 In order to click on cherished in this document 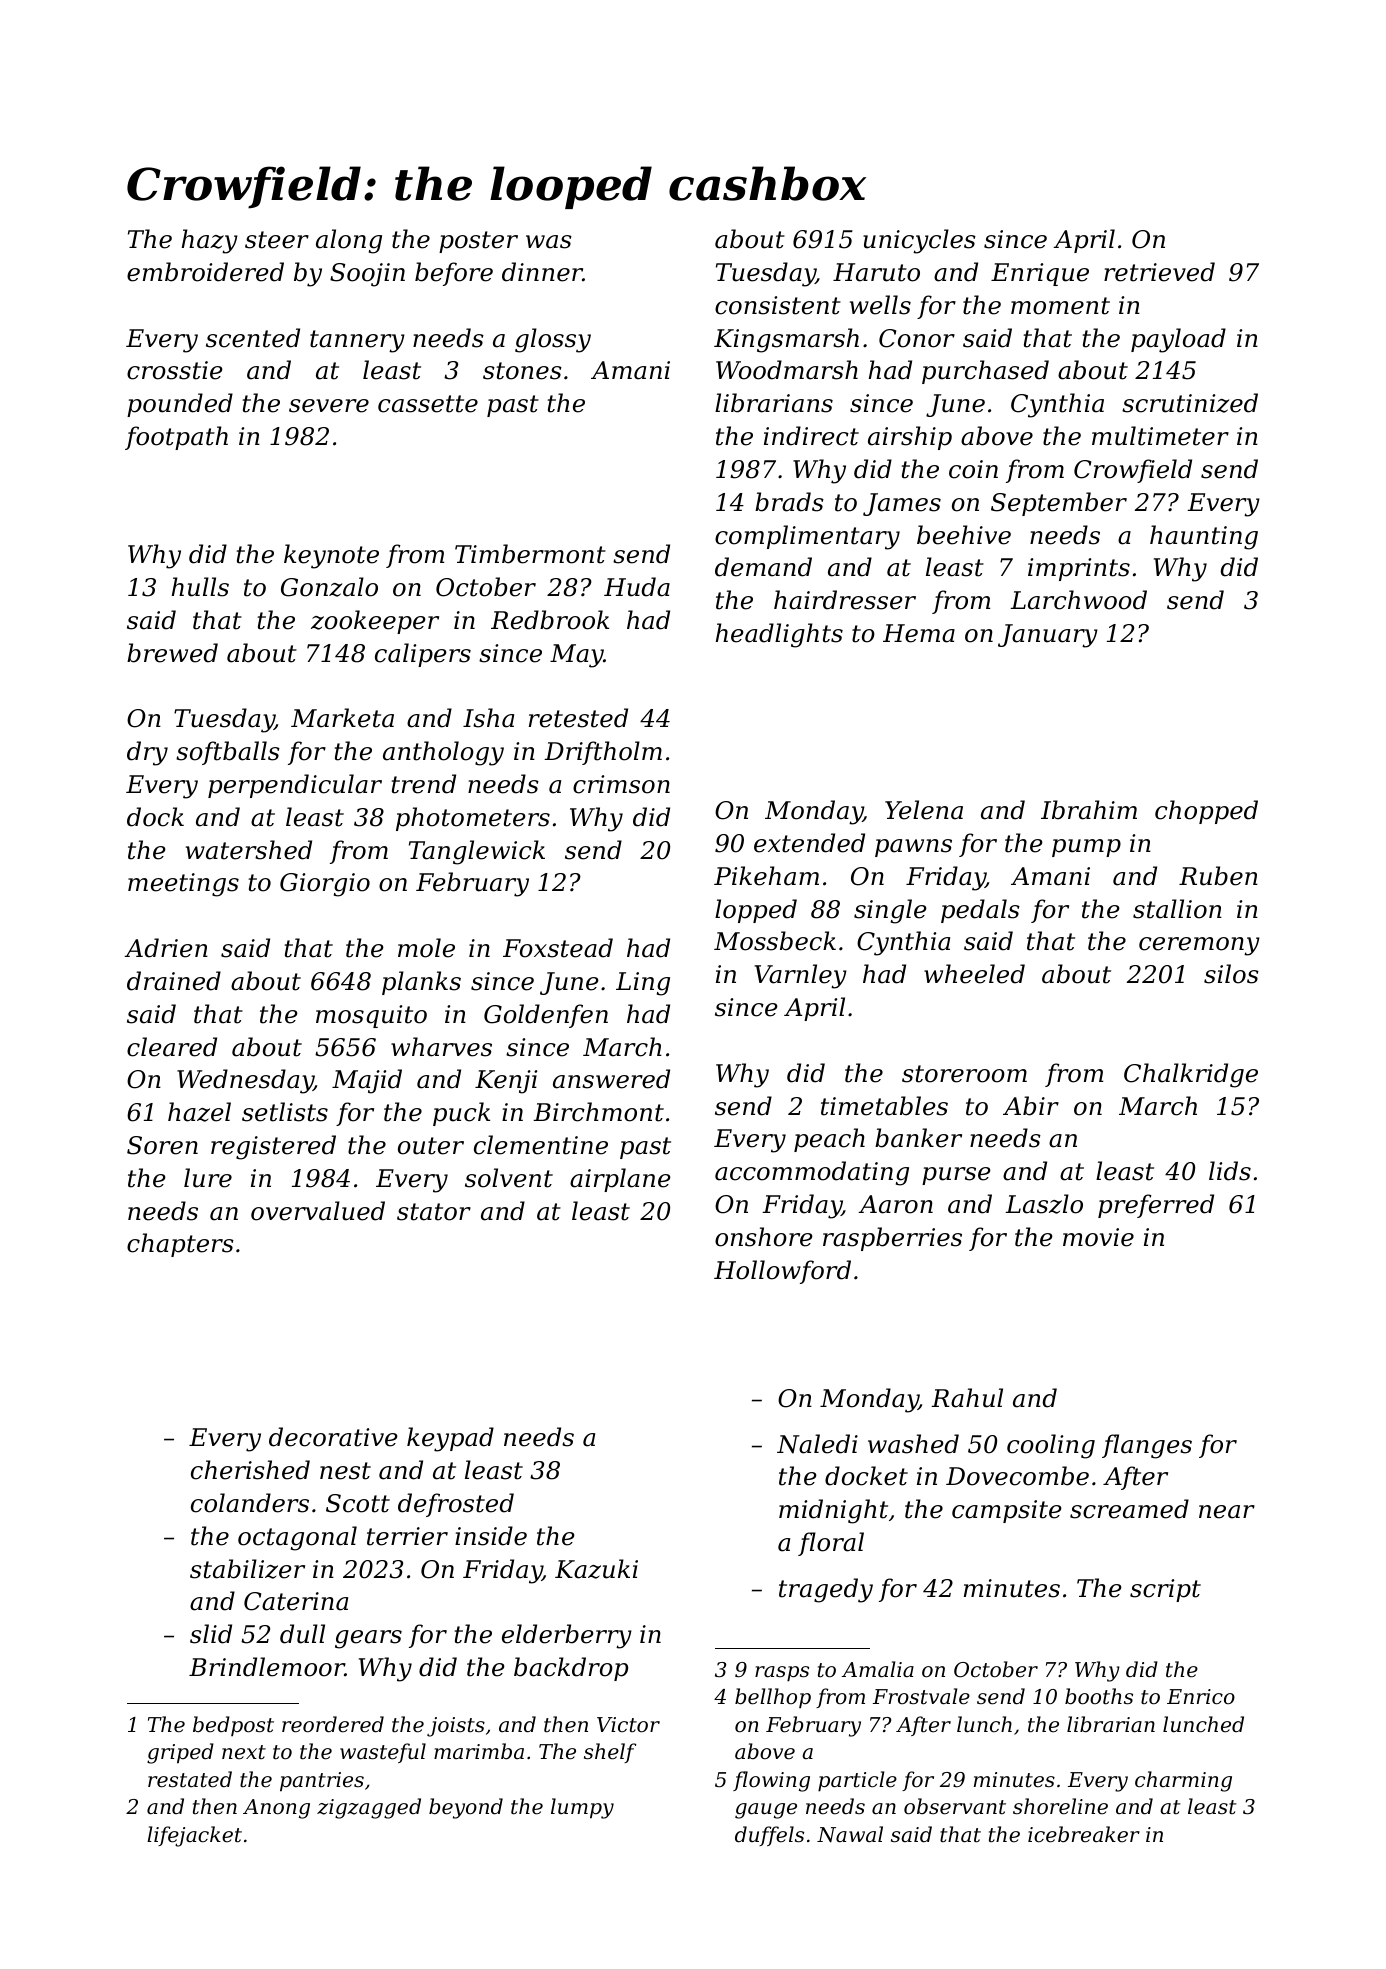, I will do `click(250, 1470)`.
